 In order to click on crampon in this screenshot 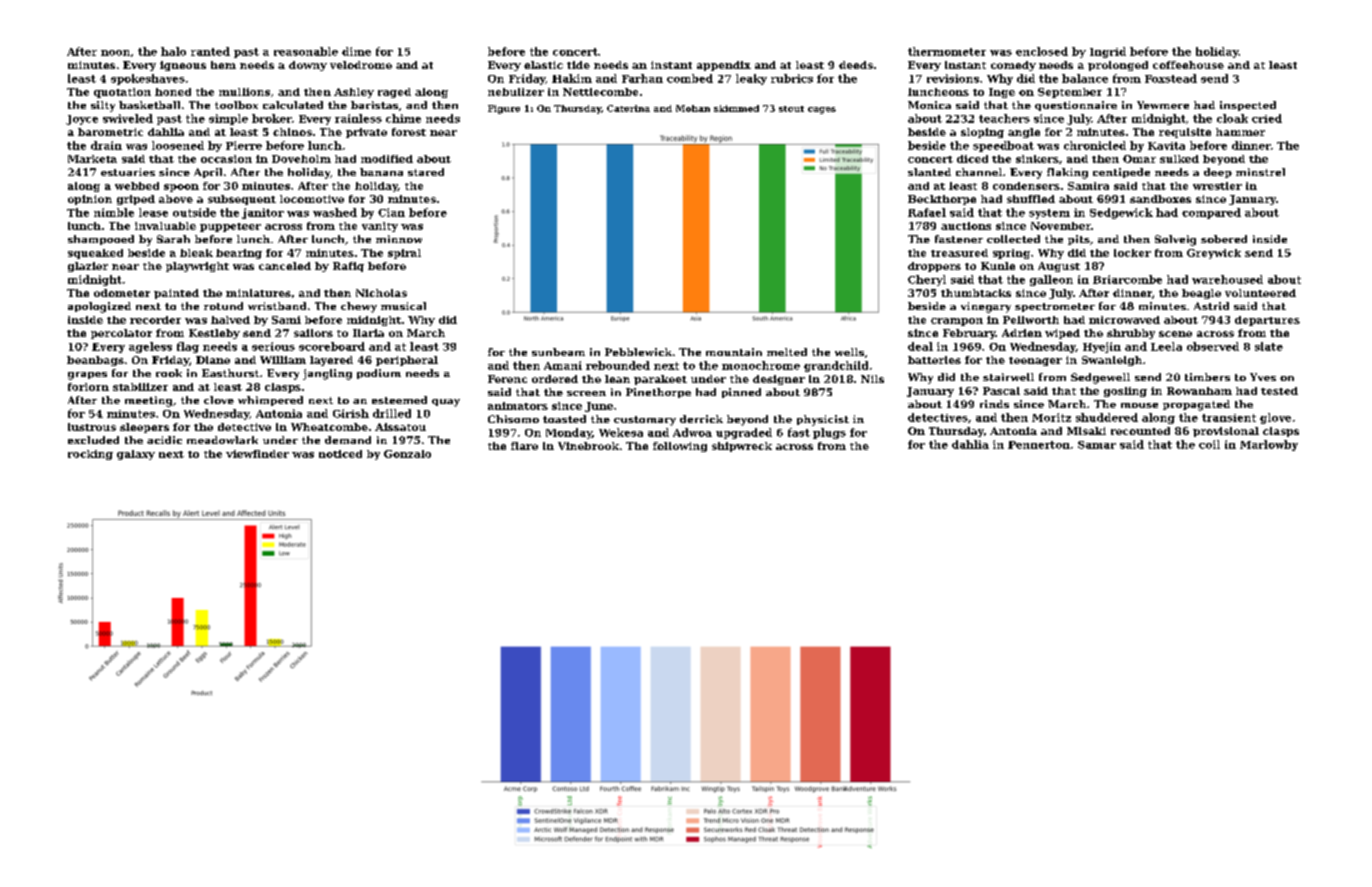, I will do `click(957, 322)`.
